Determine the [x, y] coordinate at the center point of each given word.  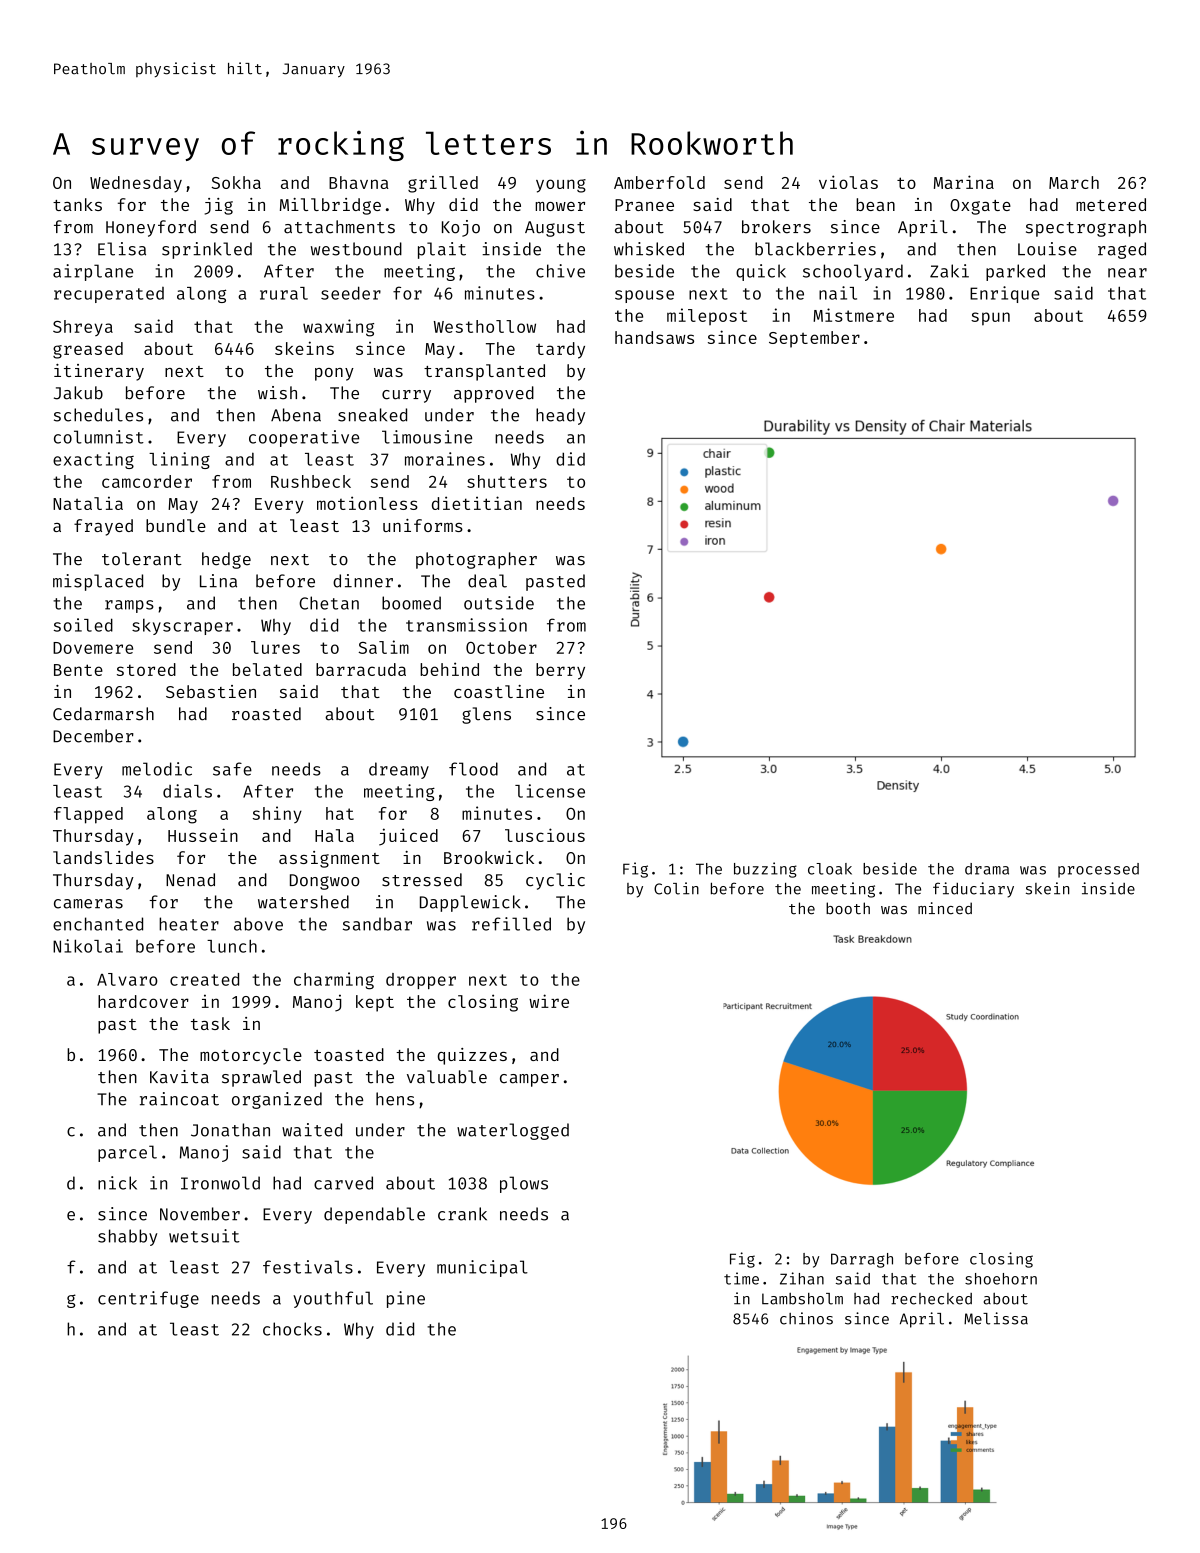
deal [487, 581]
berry [560, 671]
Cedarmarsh [103, 714]
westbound [356, 249]
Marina [964, 182]
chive [560, 271]
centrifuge [148, 1299]
